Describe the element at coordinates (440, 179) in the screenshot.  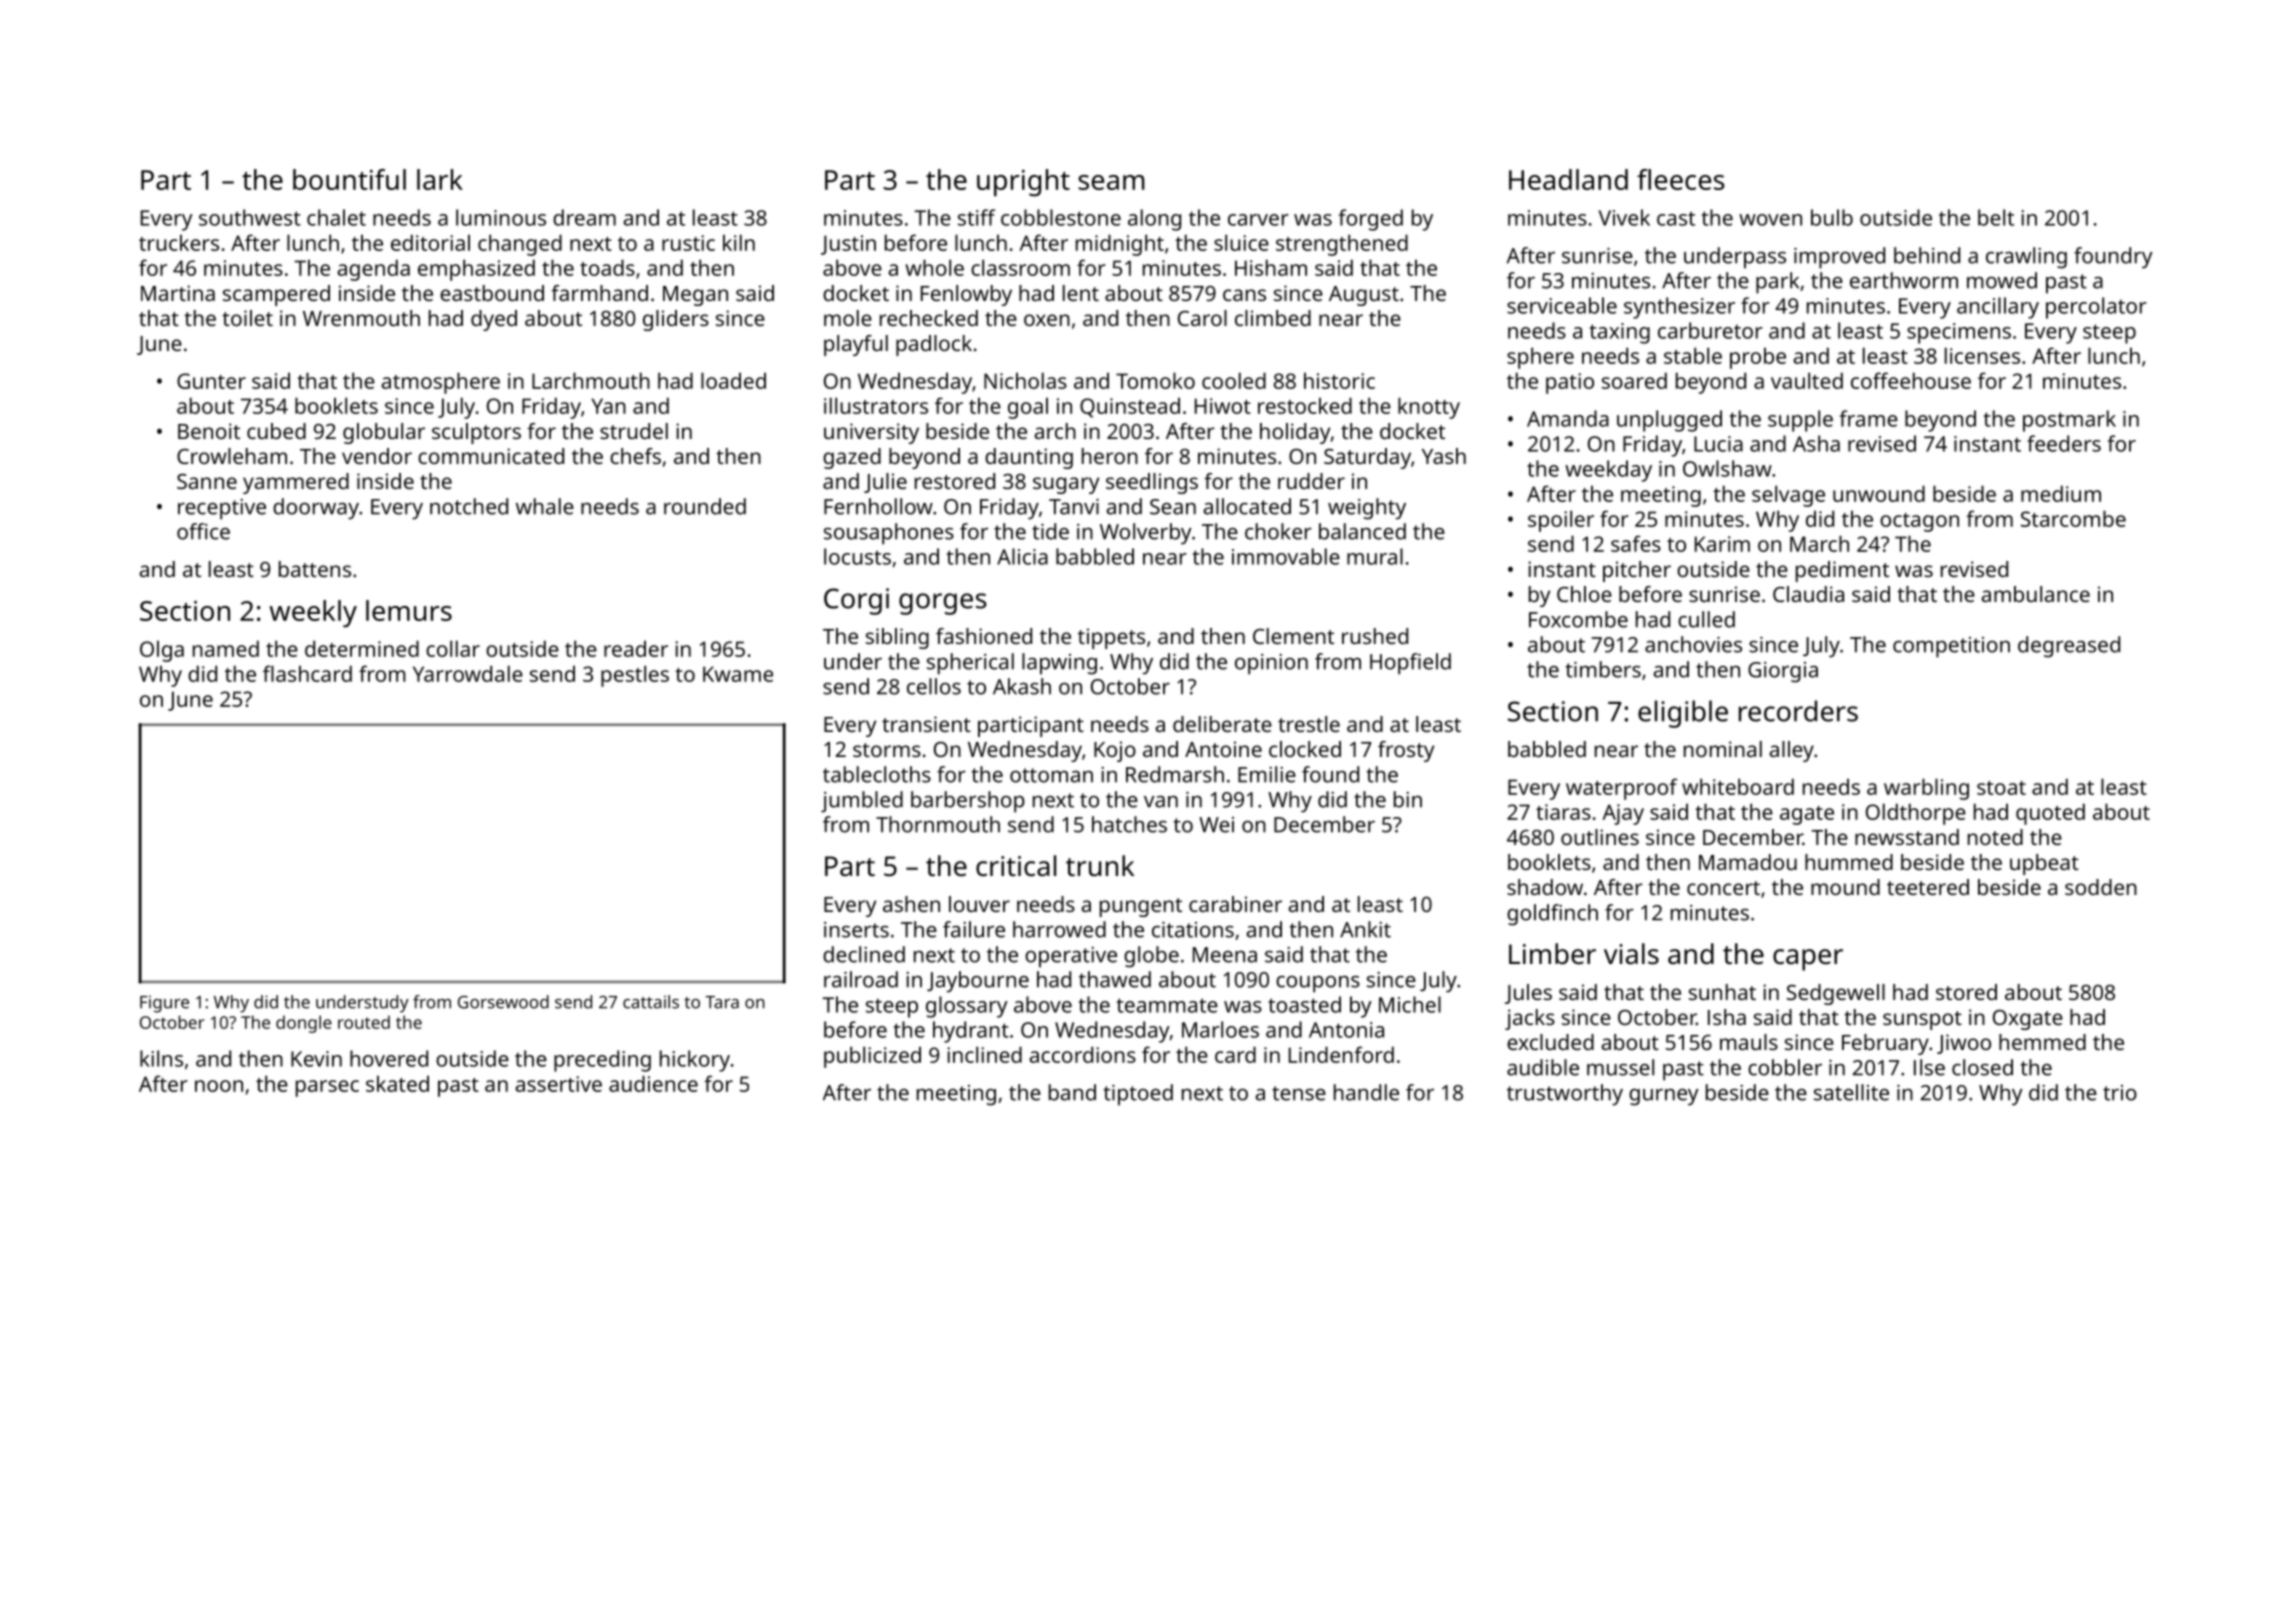
I see `lark` at that location.
